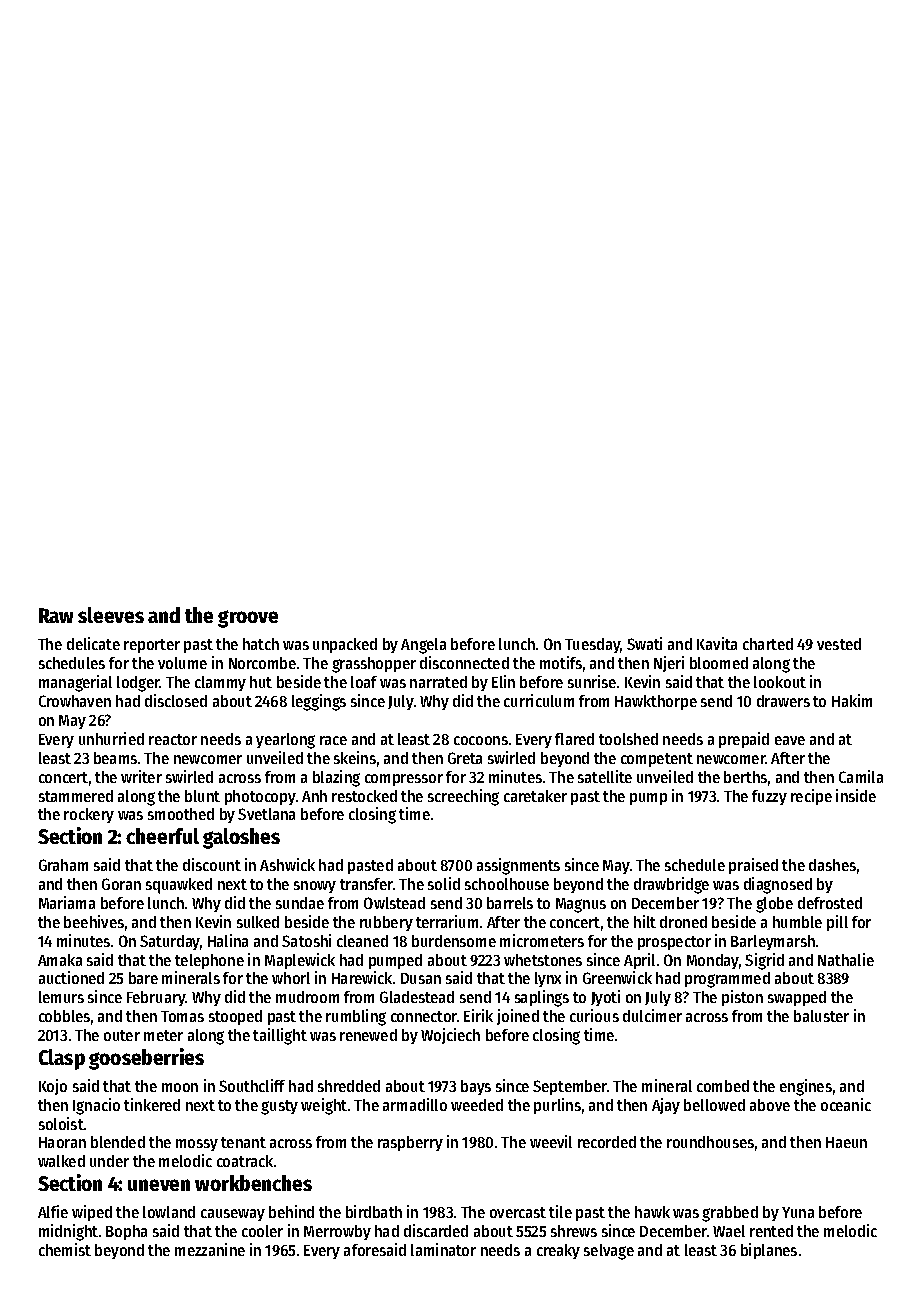 This image has width=924, height=1308. What do you see at coordinates (770, 1105) in the image?
I see `above` at bounding box center [770, 1105].
